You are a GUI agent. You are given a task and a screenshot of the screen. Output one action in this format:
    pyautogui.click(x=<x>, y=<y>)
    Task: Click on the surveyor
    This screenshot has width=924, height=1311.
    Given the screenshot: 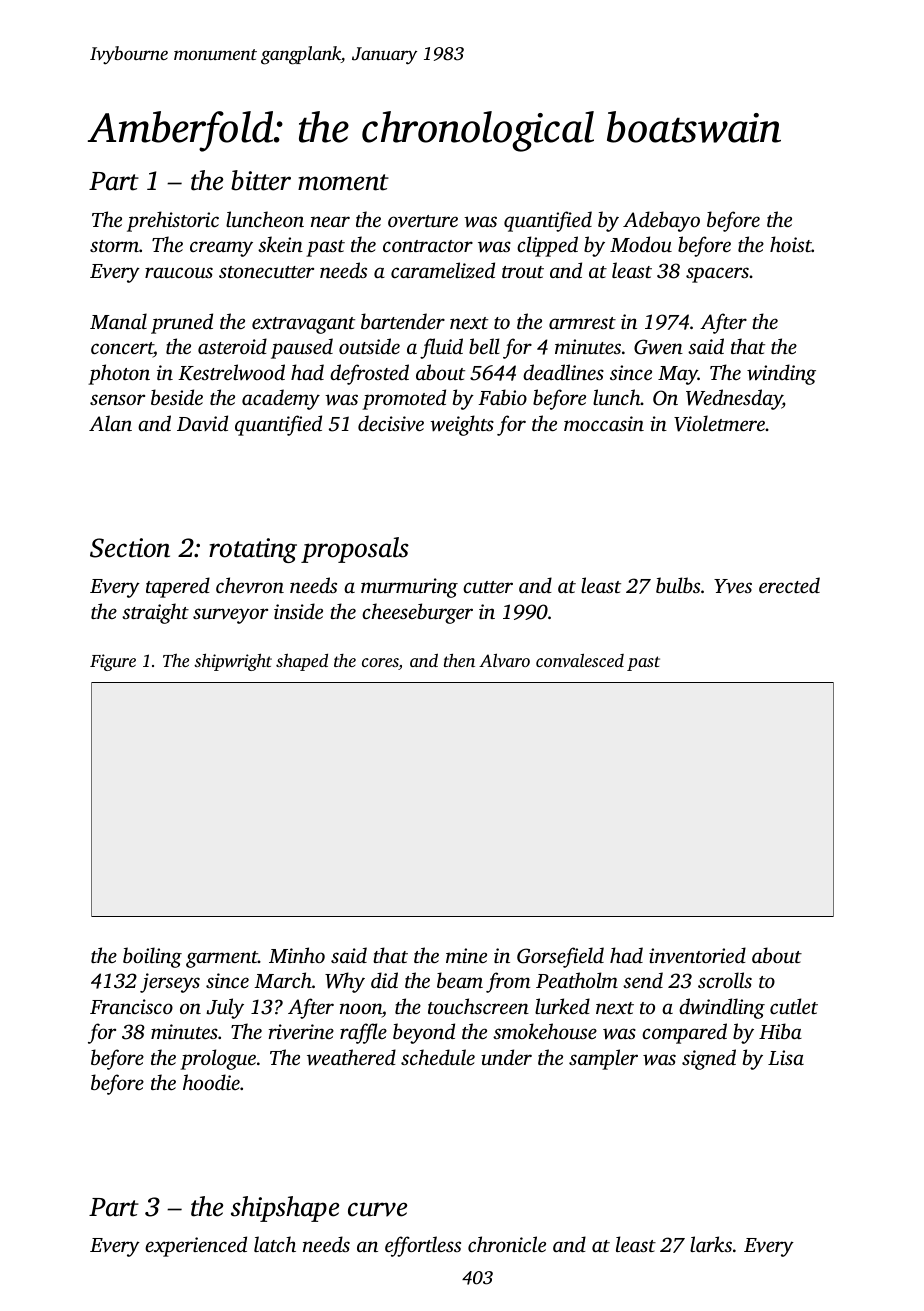 What is the action you would take?
    pyautogui.click(x=230, y=616)
